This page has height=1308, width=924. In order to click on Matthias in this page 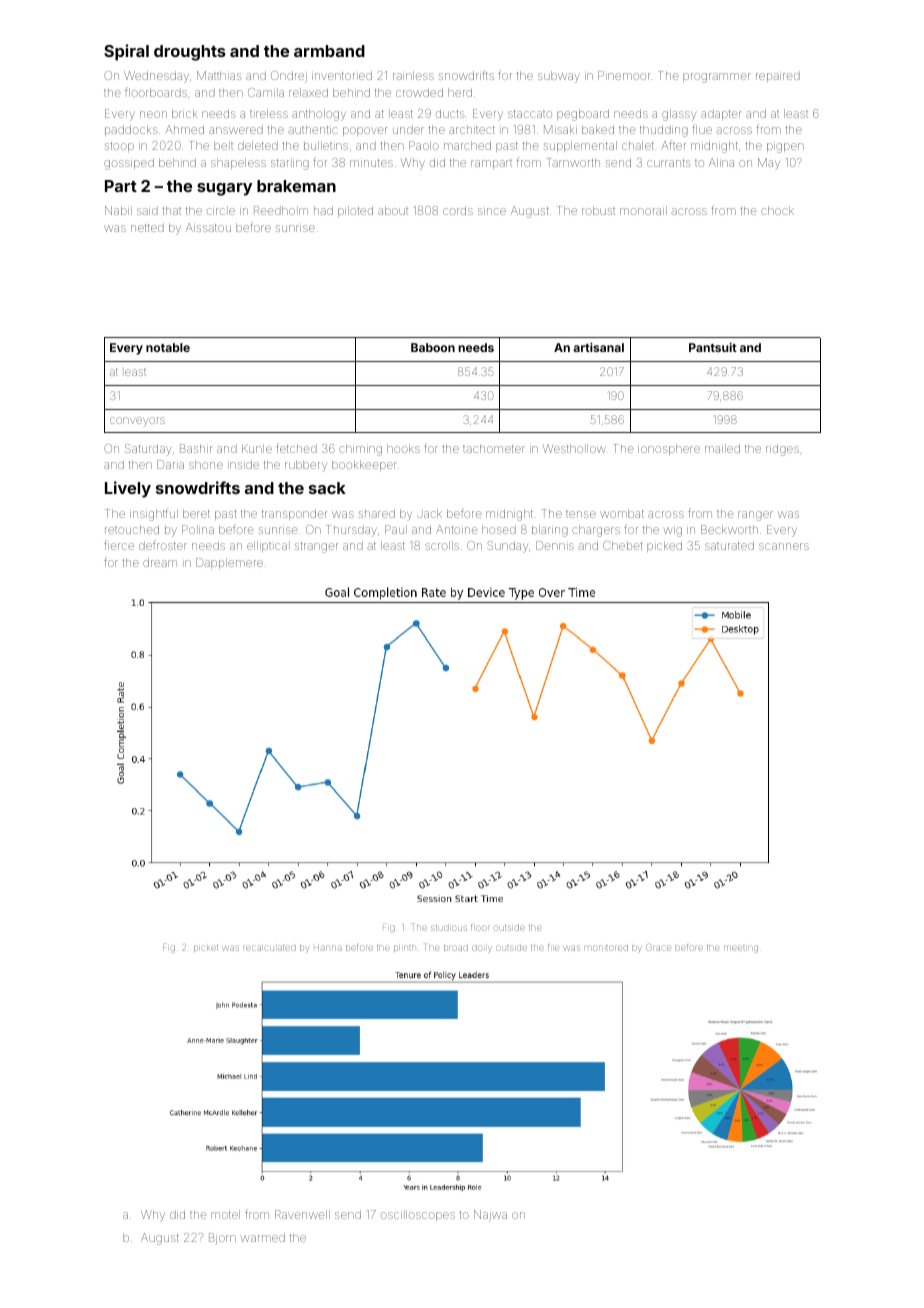, I will do `click(219, 75)`.
